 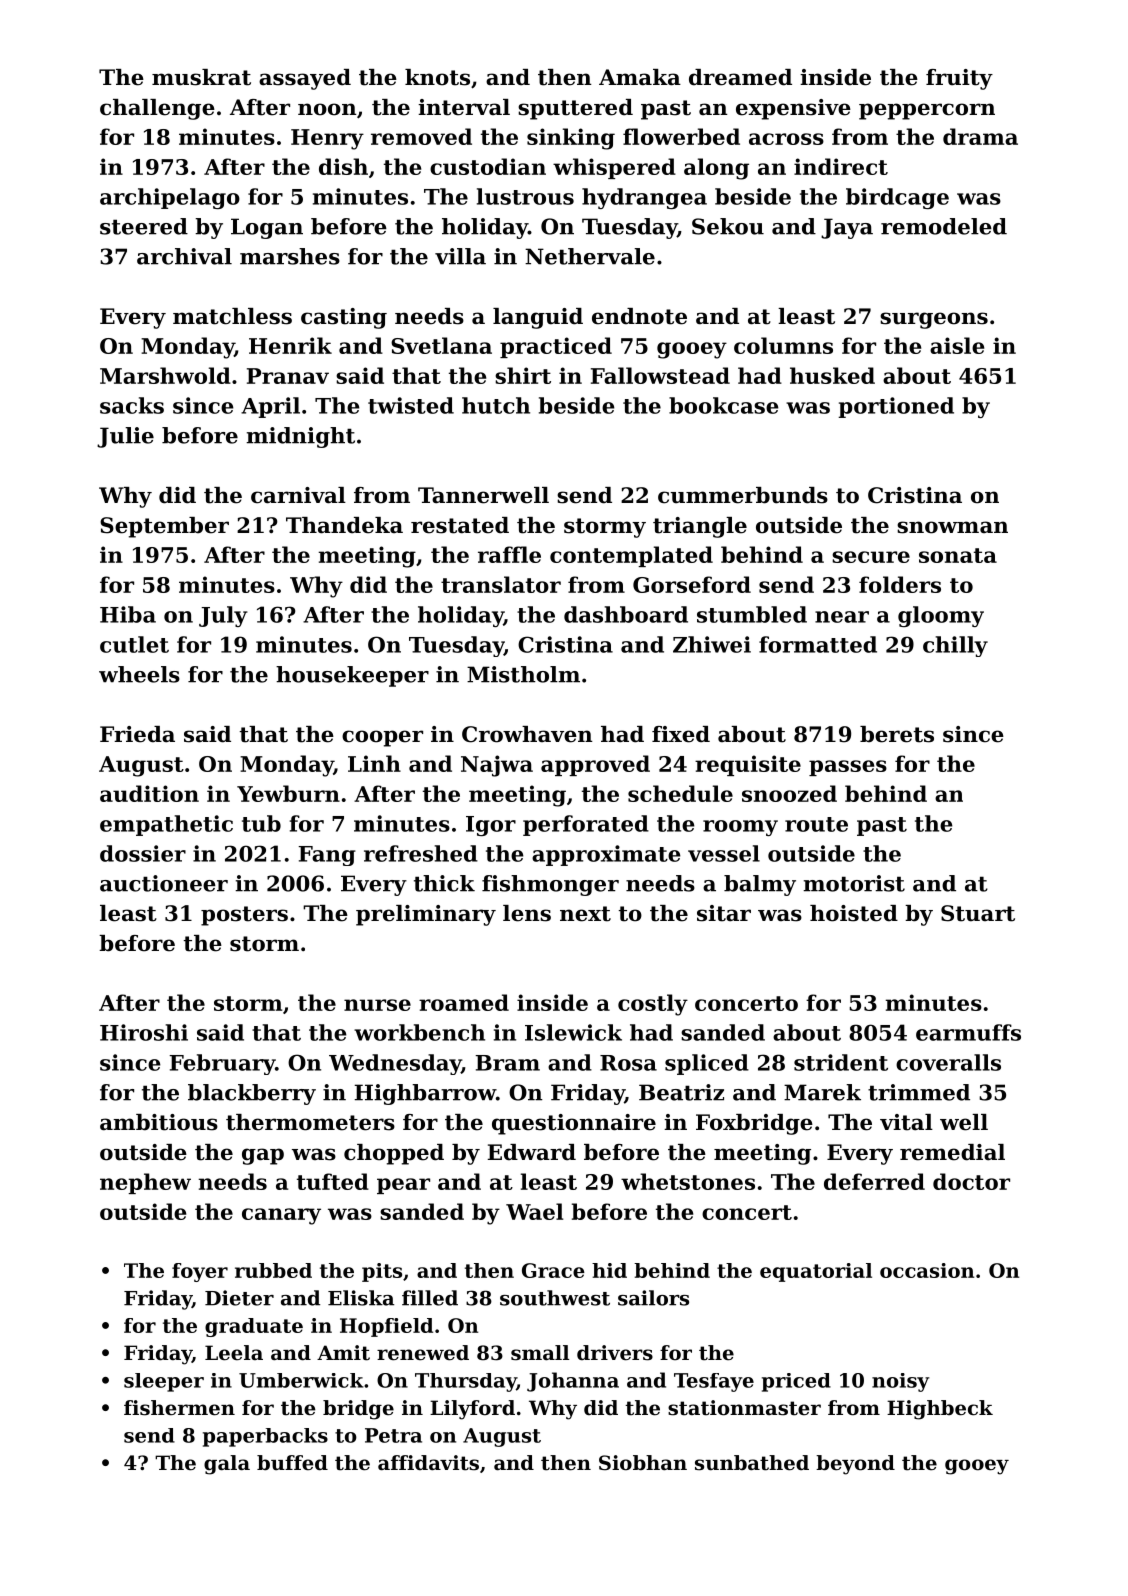 I want to click on challenge, so click(x=157, y=109).
